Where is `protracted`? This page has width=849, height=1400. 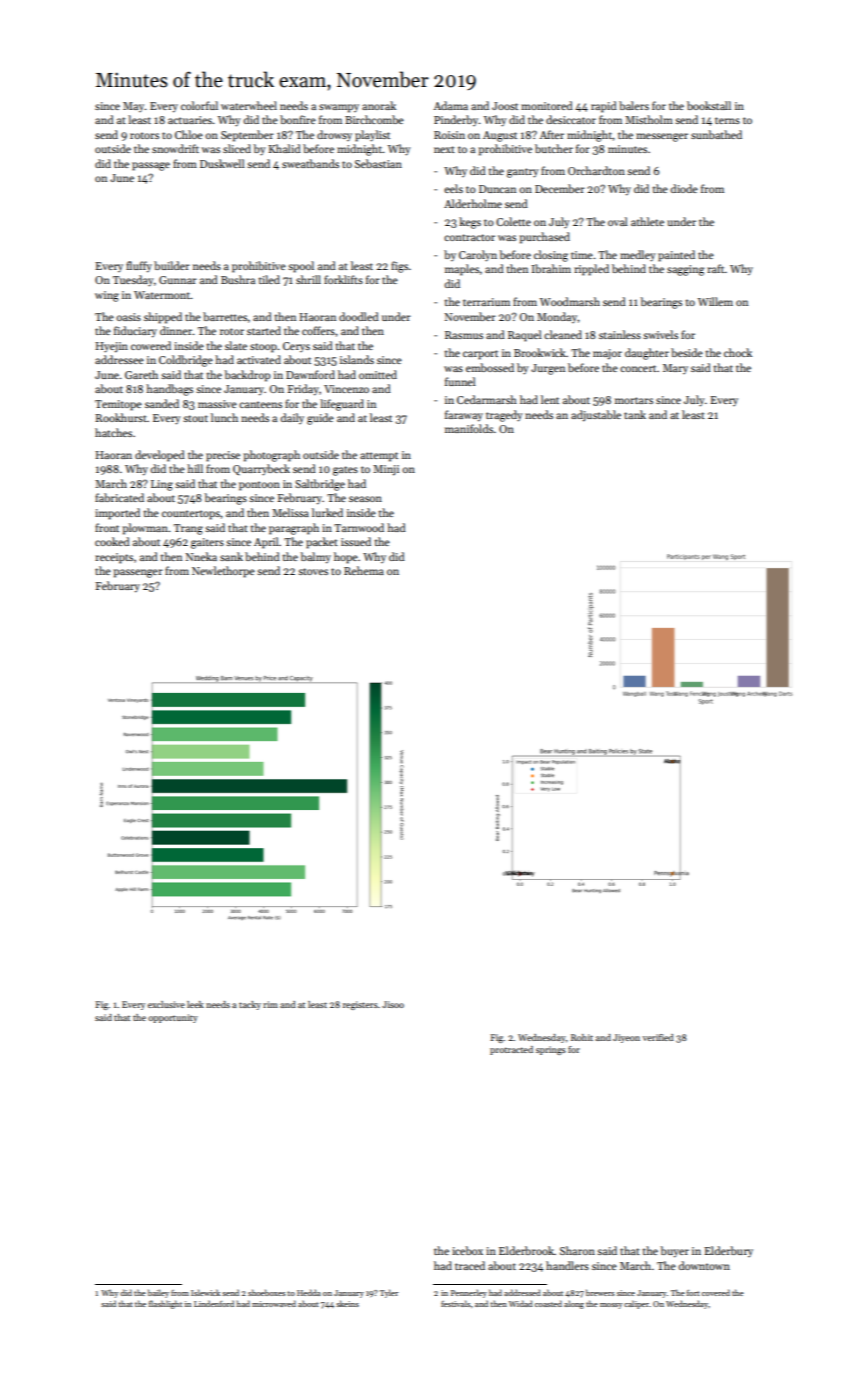
protracted is located at coordinates (511, 1050).
